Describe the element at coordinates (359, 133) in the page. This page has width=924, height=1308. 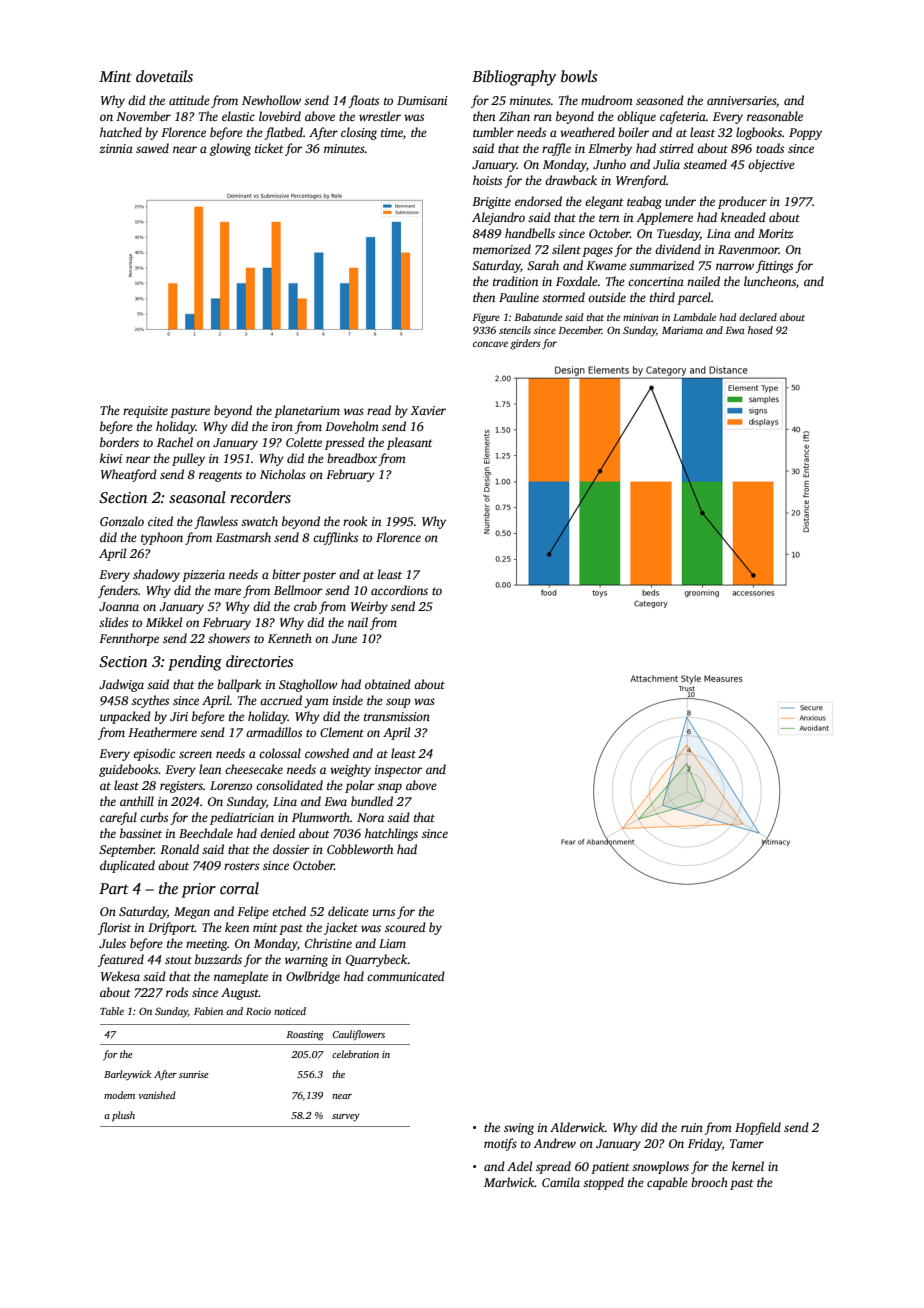
I see `closing` at that location.
